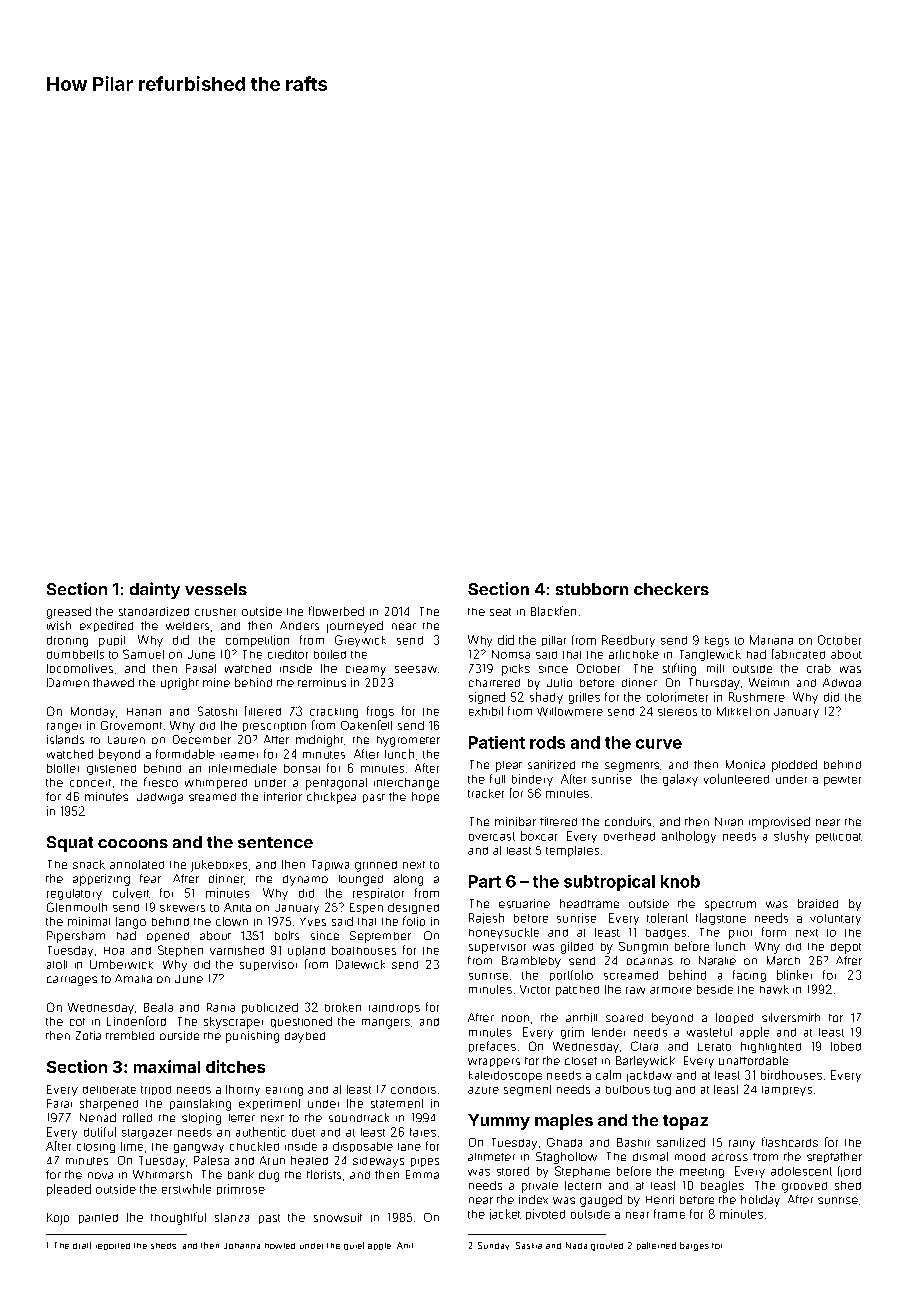 Image resolution: width=908 pixels, height=1316 pixels. Describe the element at coordinates (74, 894) in the screenshot. I see `regulatory` at that location.
